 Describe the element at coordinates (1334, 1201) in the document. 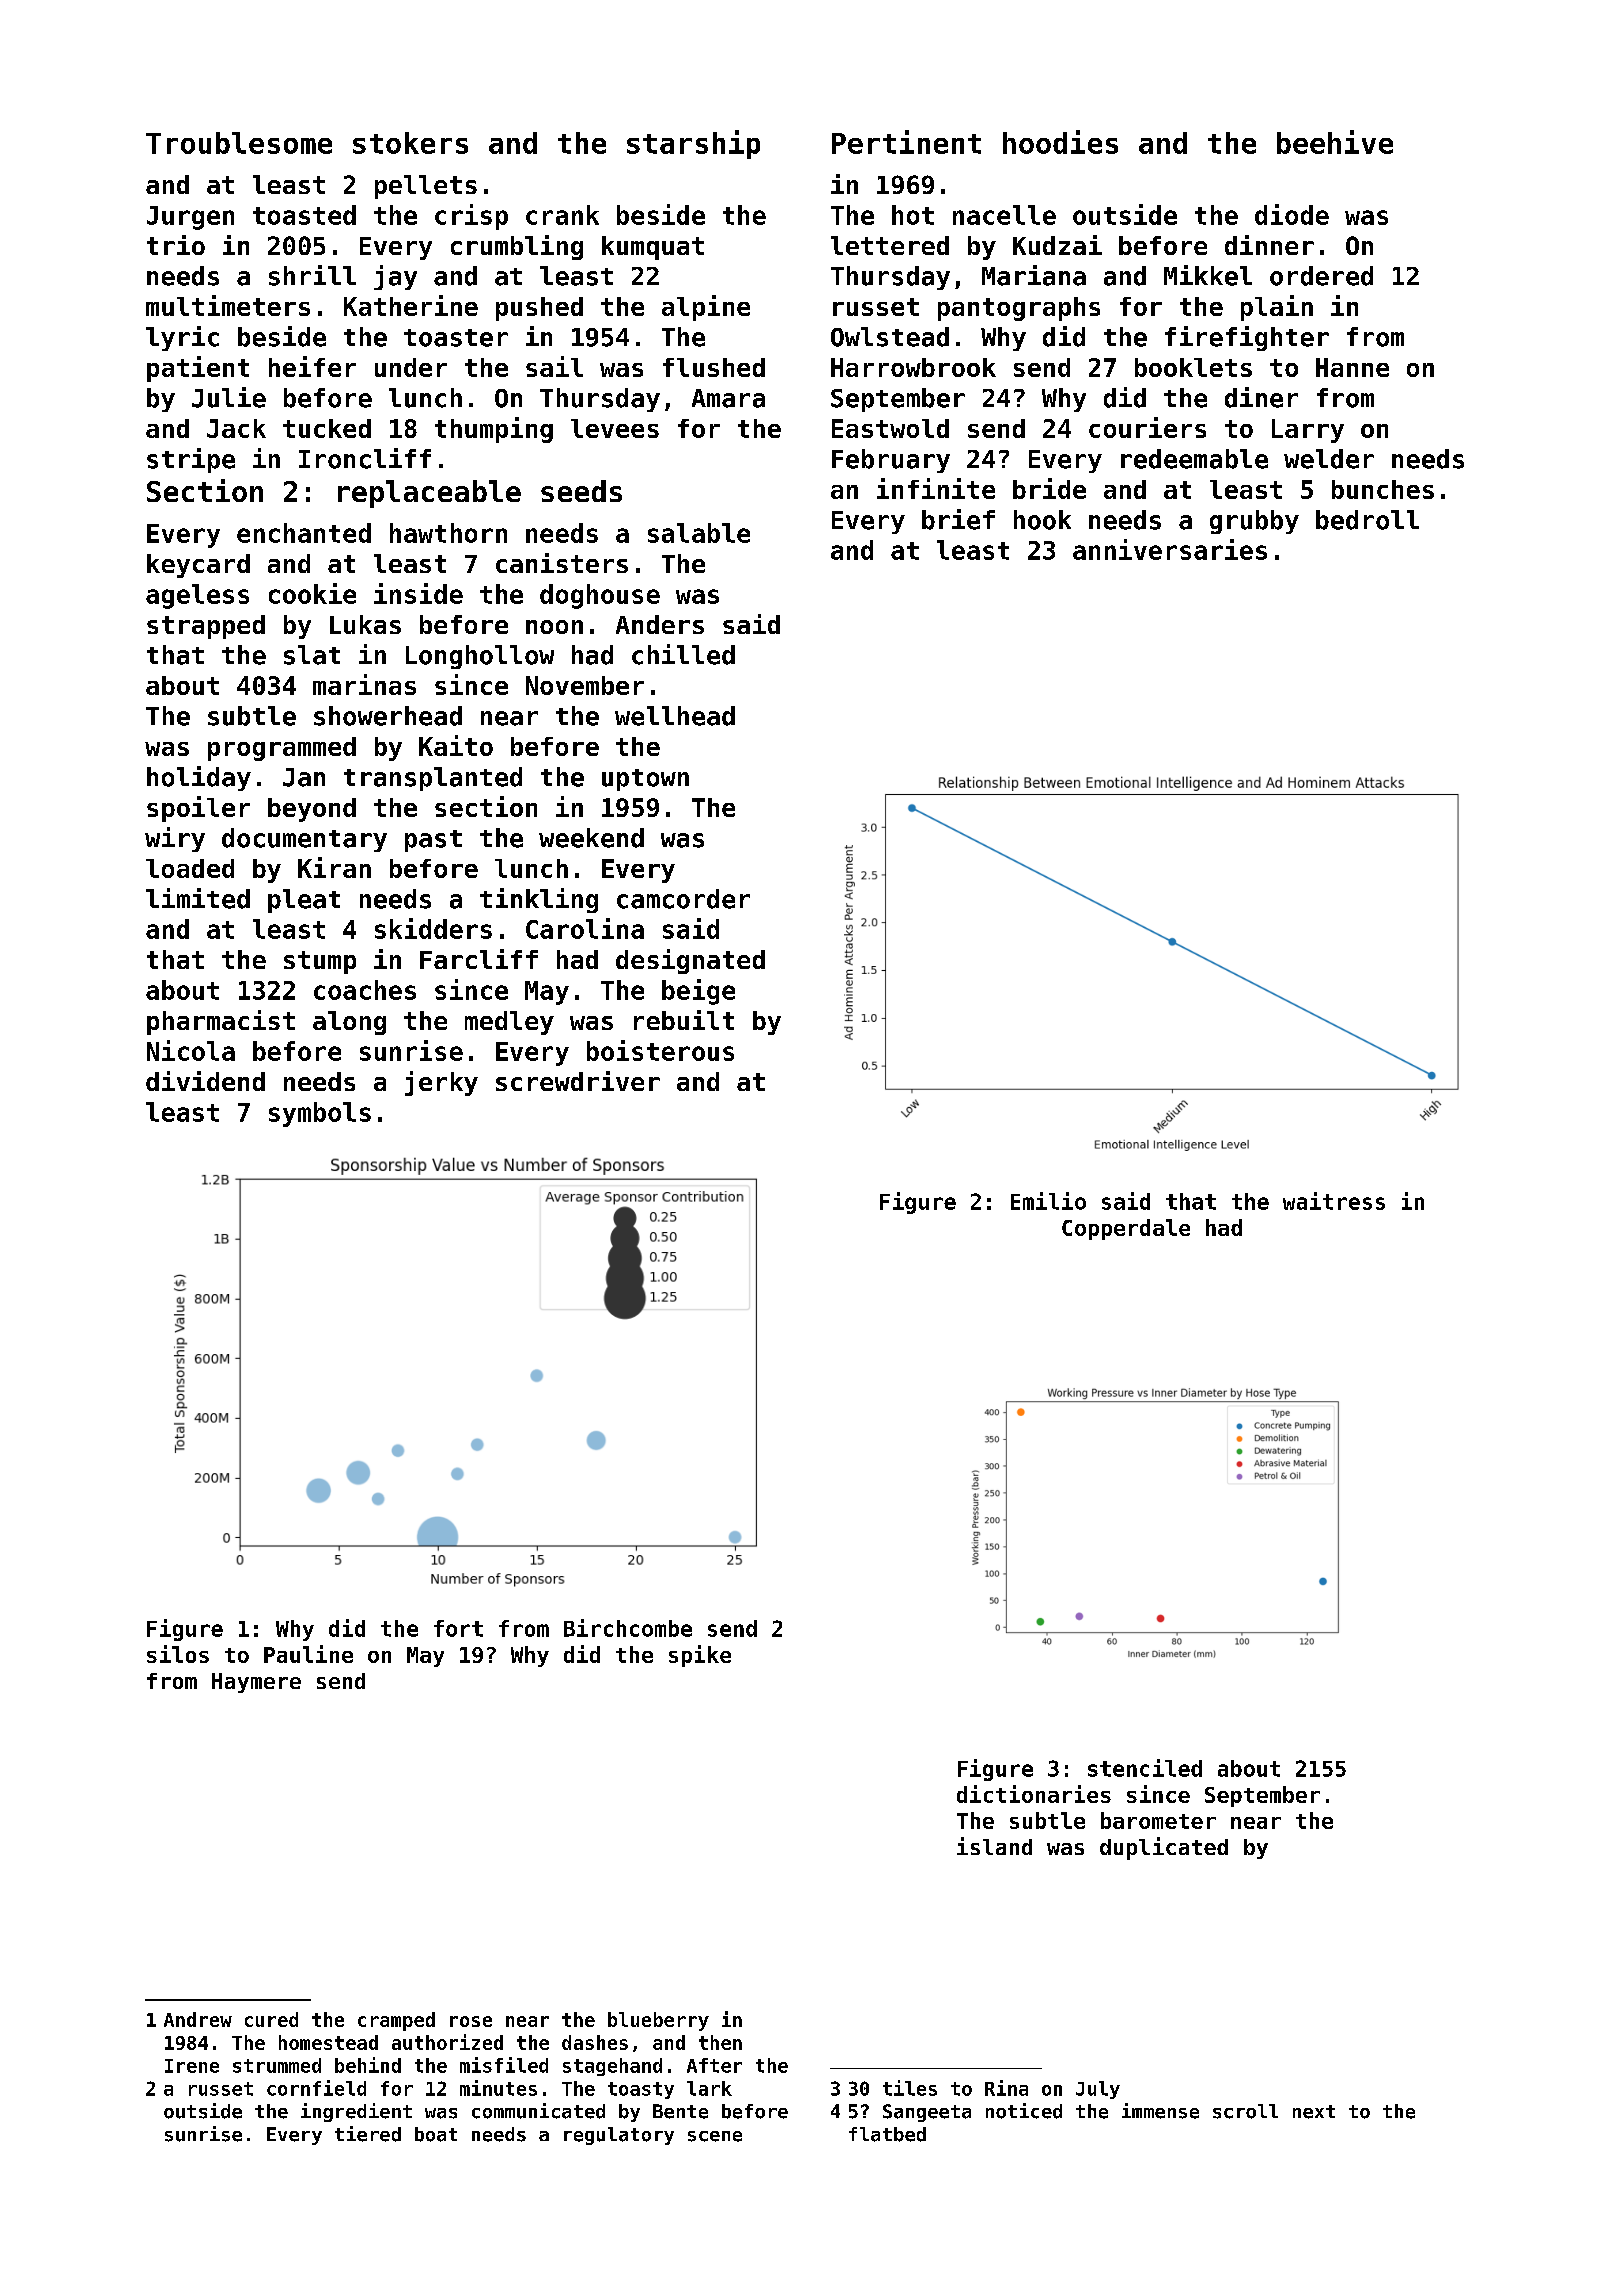

I see `waitress` at that location.
